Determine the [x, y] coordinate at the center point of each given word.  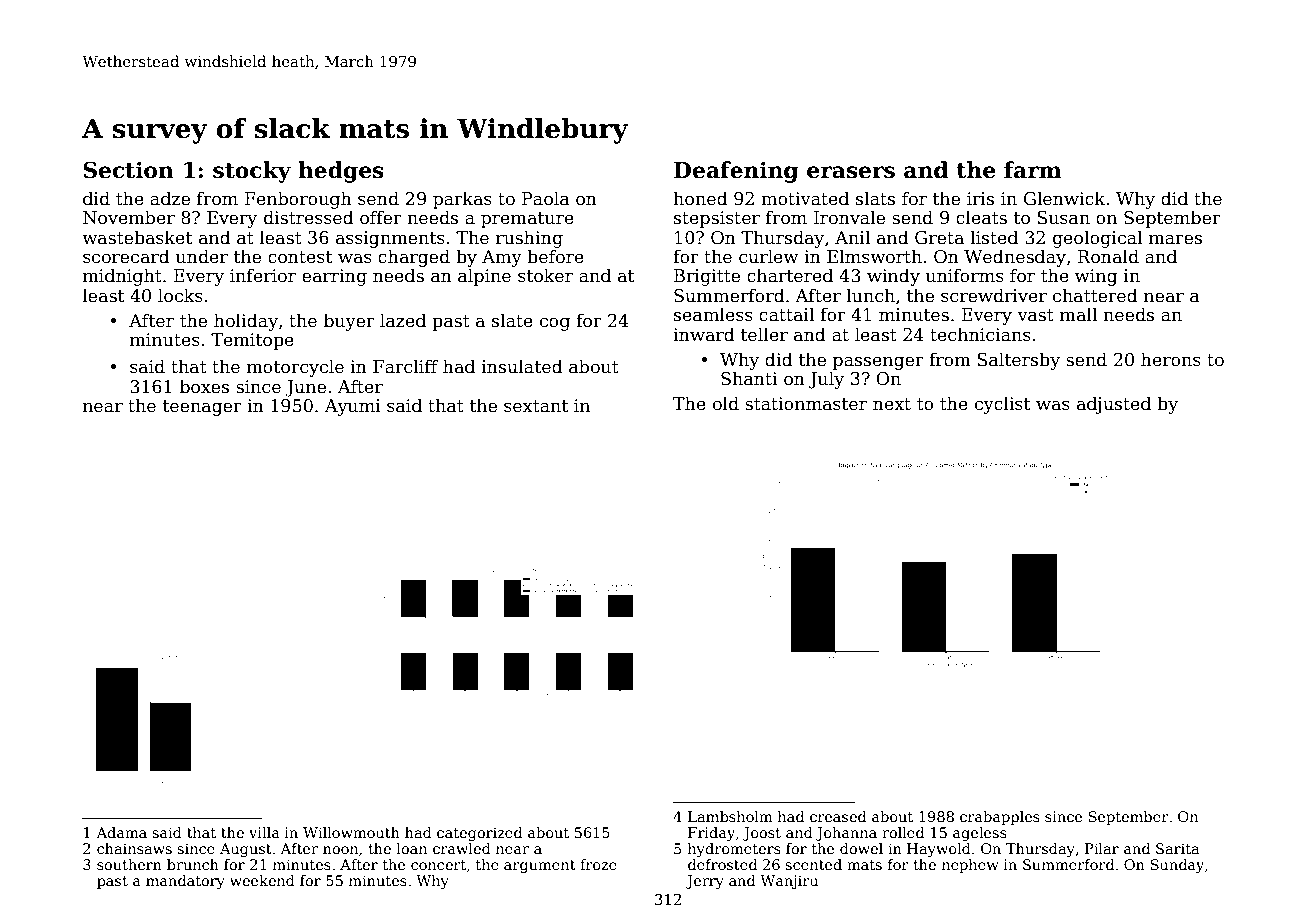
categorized [479, 834]
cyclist [1002, 405]
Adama [121, 832]
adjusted [1114, 405]
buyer [349, 322]
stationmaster [806, 404]
